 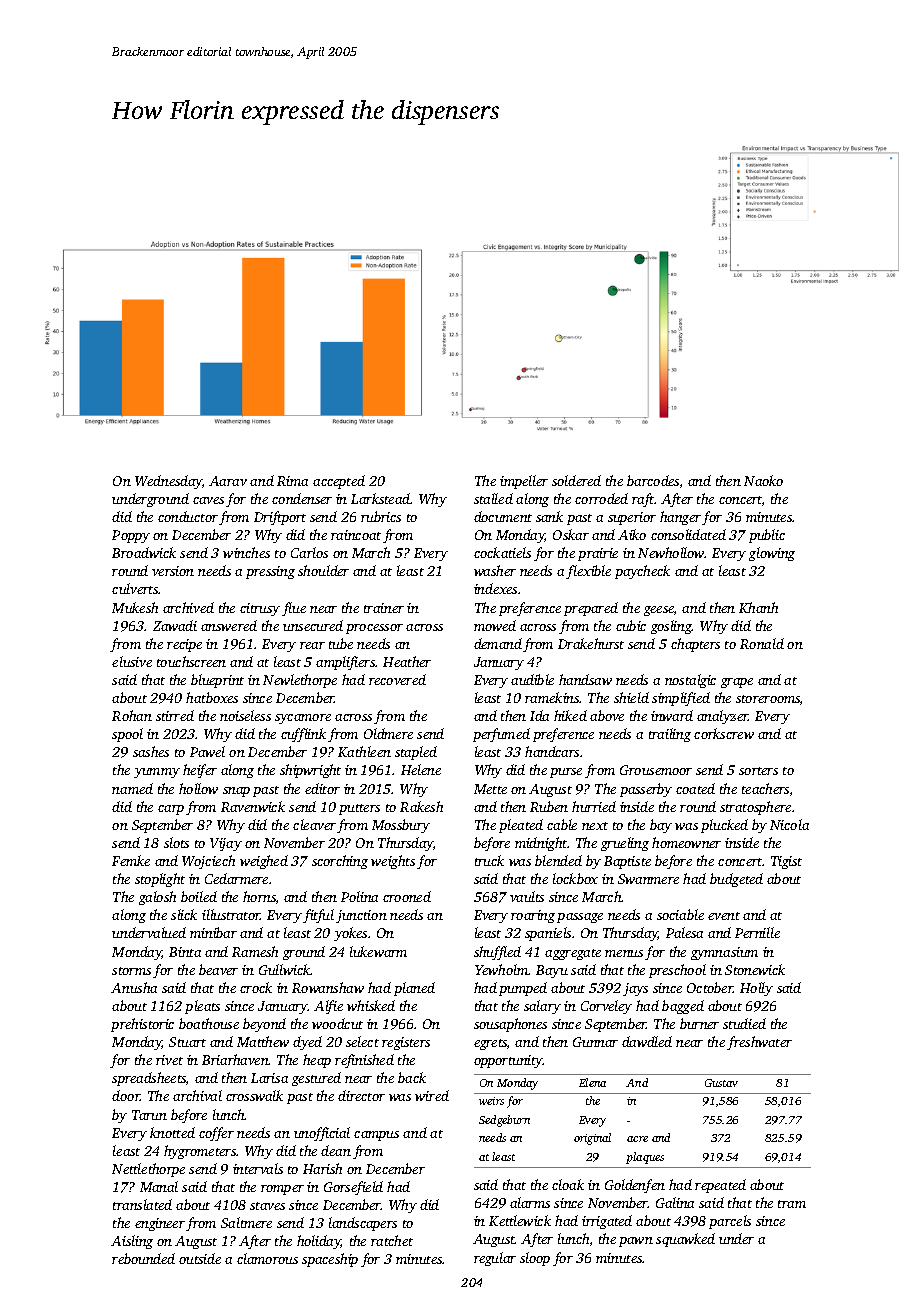 What do you see at coordinates (685, 1240) in the document?
I see `squawked` at bounding box center [685, 1240].
